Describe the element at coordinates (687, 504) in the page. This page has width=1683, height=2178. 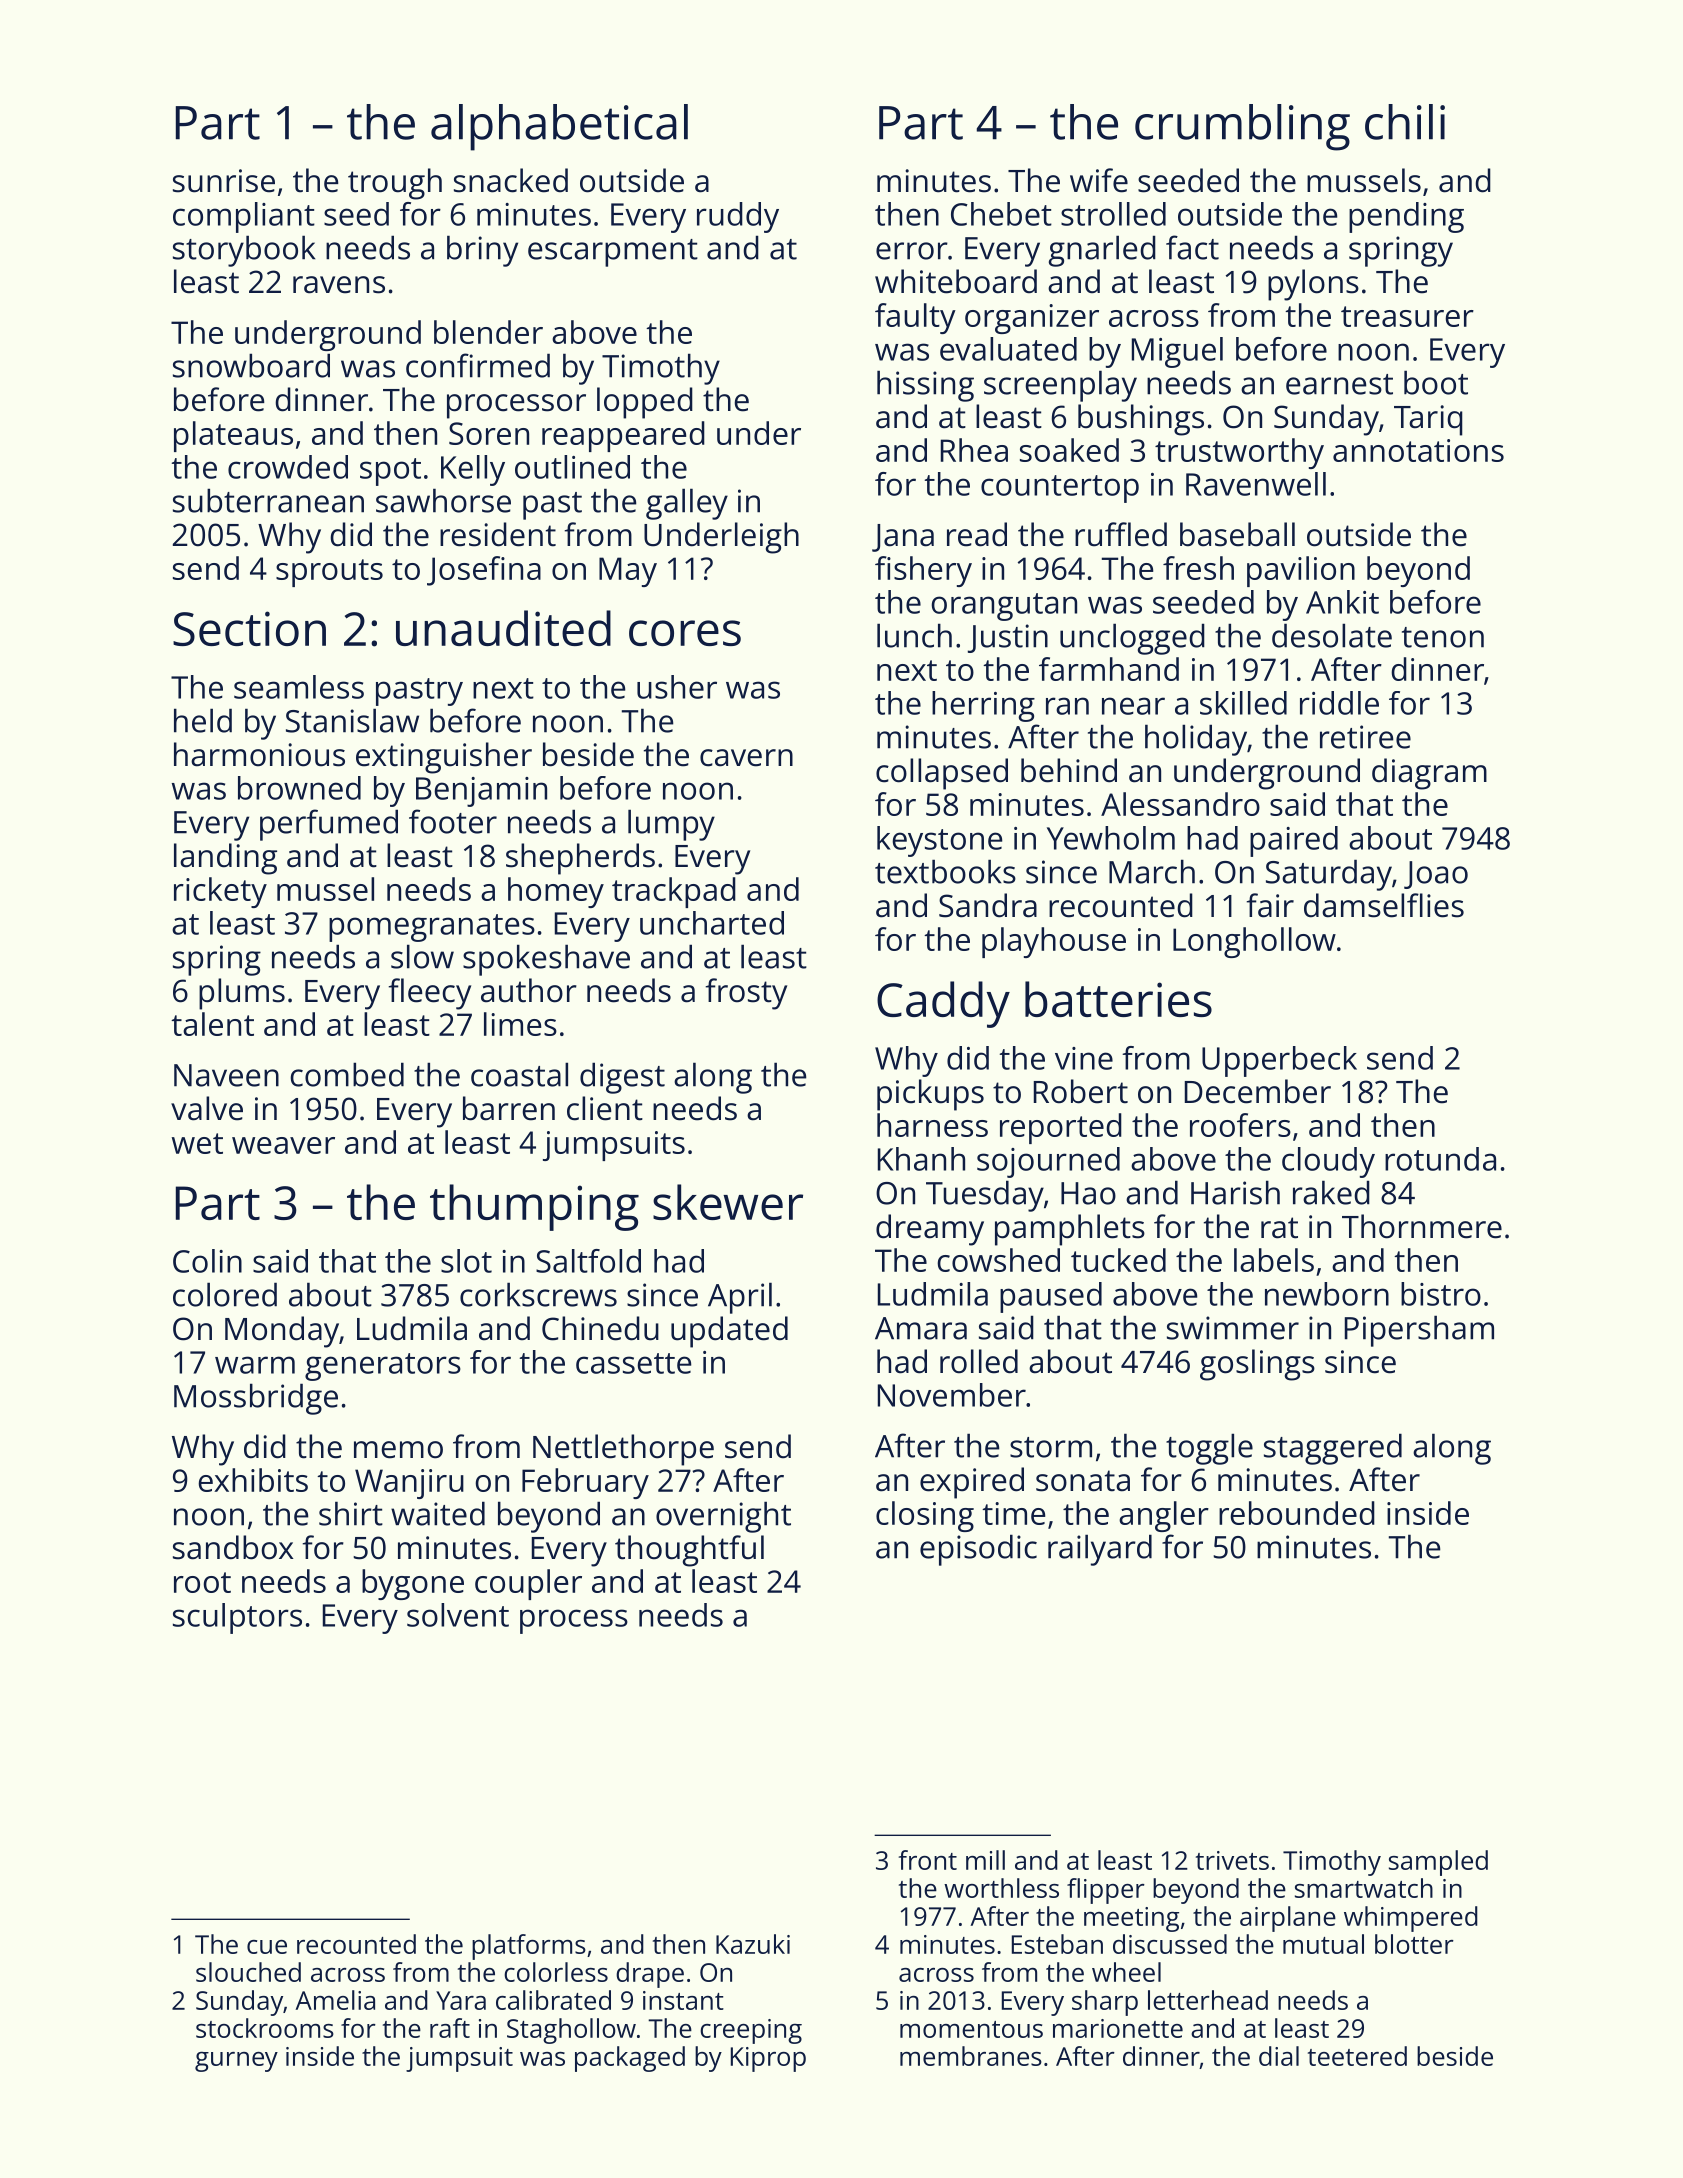
I see `galley` at that location.
